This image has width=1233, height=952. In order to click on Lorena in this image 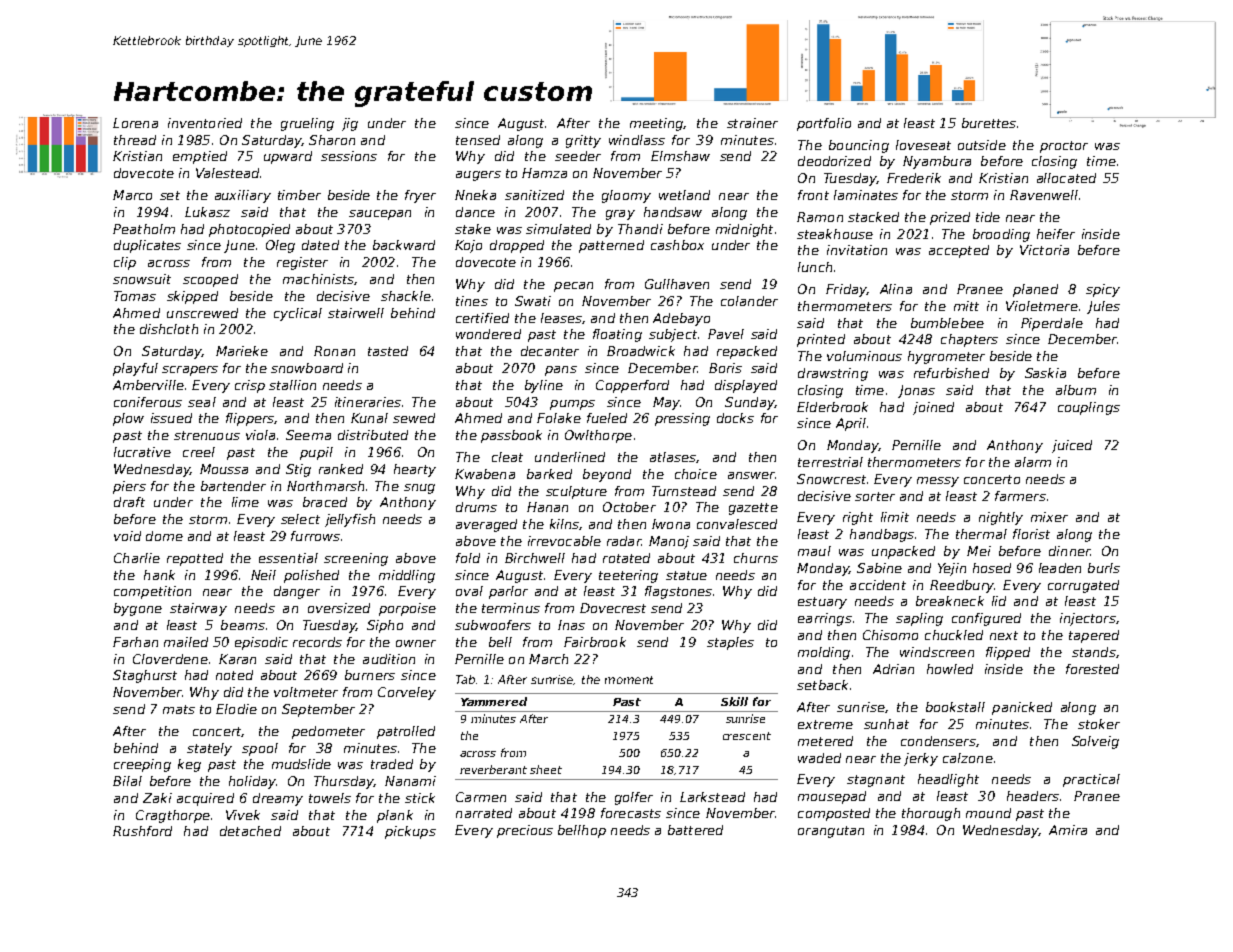, I will do `click(135, 123)`.
